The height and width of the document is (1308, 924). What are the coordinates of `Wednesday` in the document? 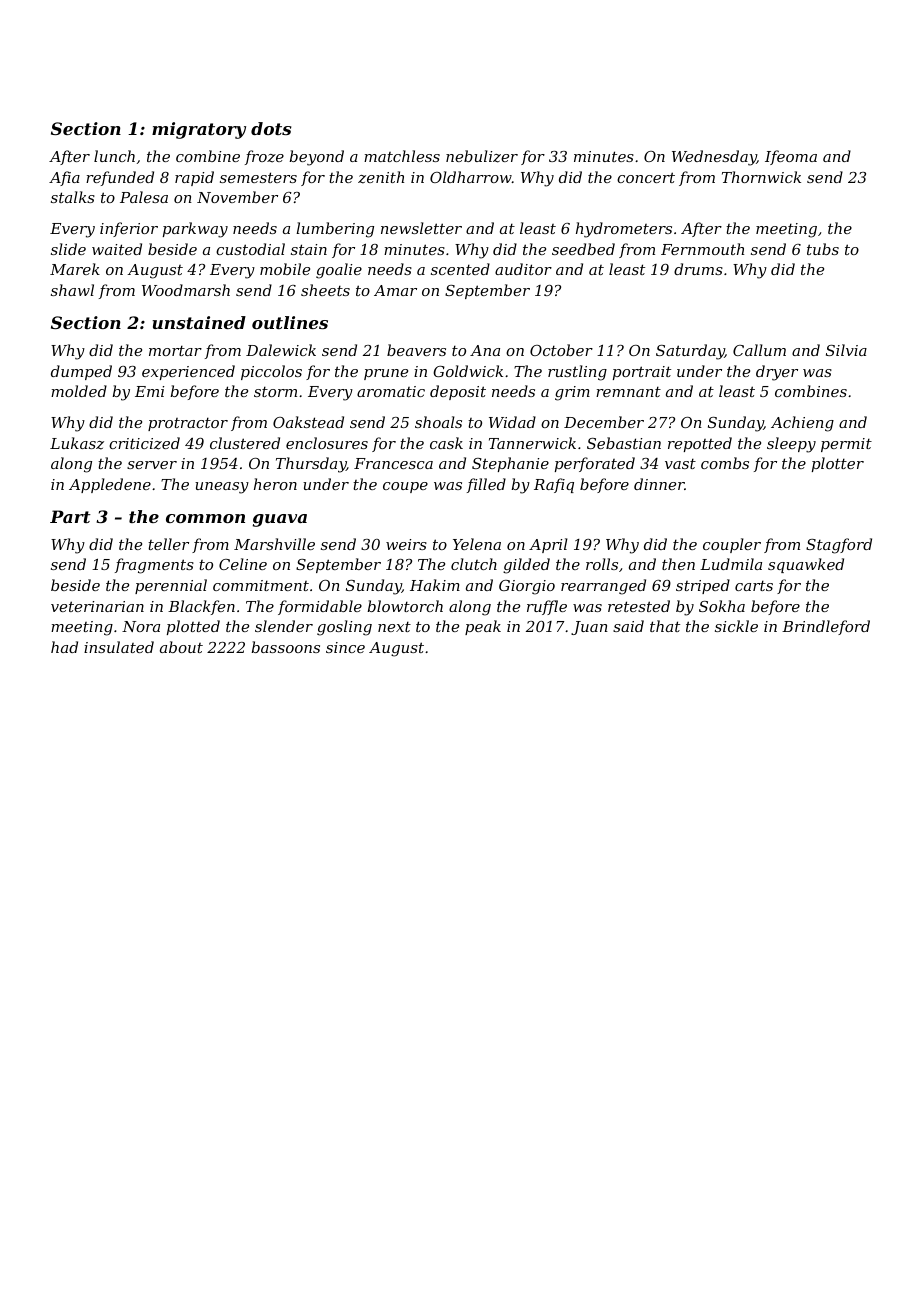 It's located at (714, 158).
